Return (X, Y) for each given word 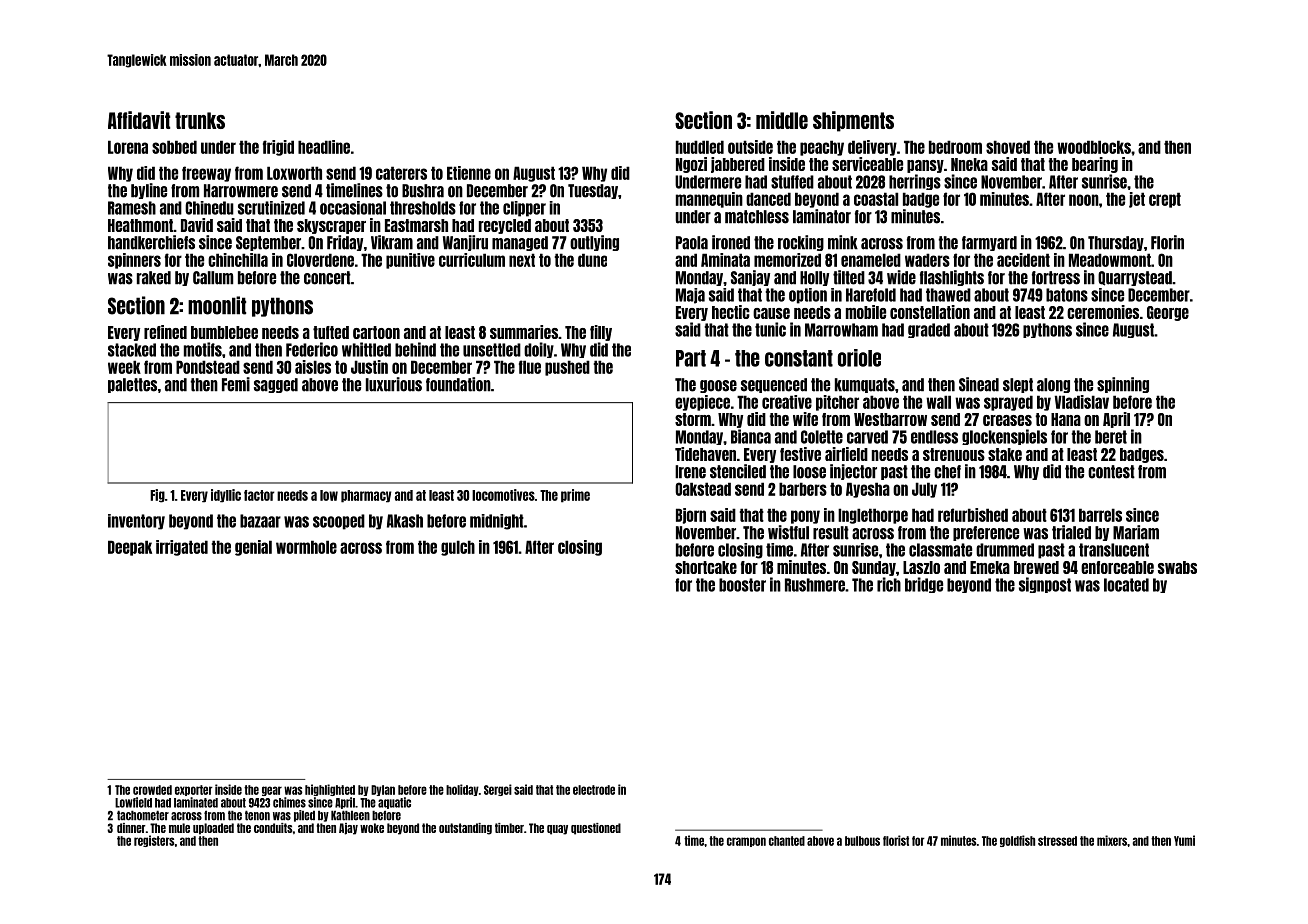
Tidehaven (705, 454)
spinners (134, 261)
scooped (339, 522)
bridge (924, 585)
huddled (700, 147)
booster (742, 585)
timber (509, 828)
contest (1111, 472)
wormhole (306, 547)
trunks (200, 120)
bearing (1095, 165)
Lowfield (133, 802)
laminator (822, 216)
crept (1165, 200)
